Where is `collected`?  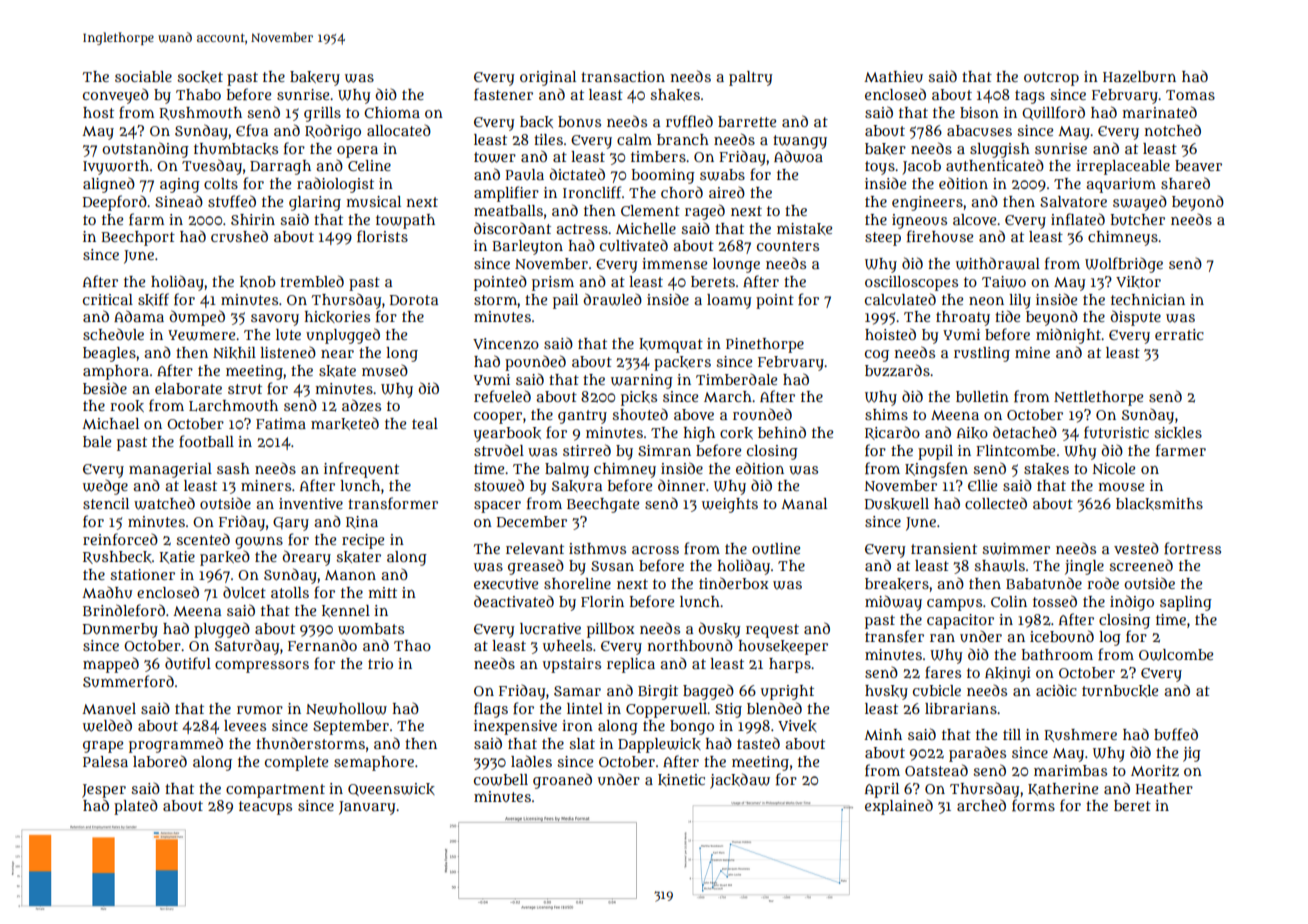 collected is located at coordinates (996, 503).
